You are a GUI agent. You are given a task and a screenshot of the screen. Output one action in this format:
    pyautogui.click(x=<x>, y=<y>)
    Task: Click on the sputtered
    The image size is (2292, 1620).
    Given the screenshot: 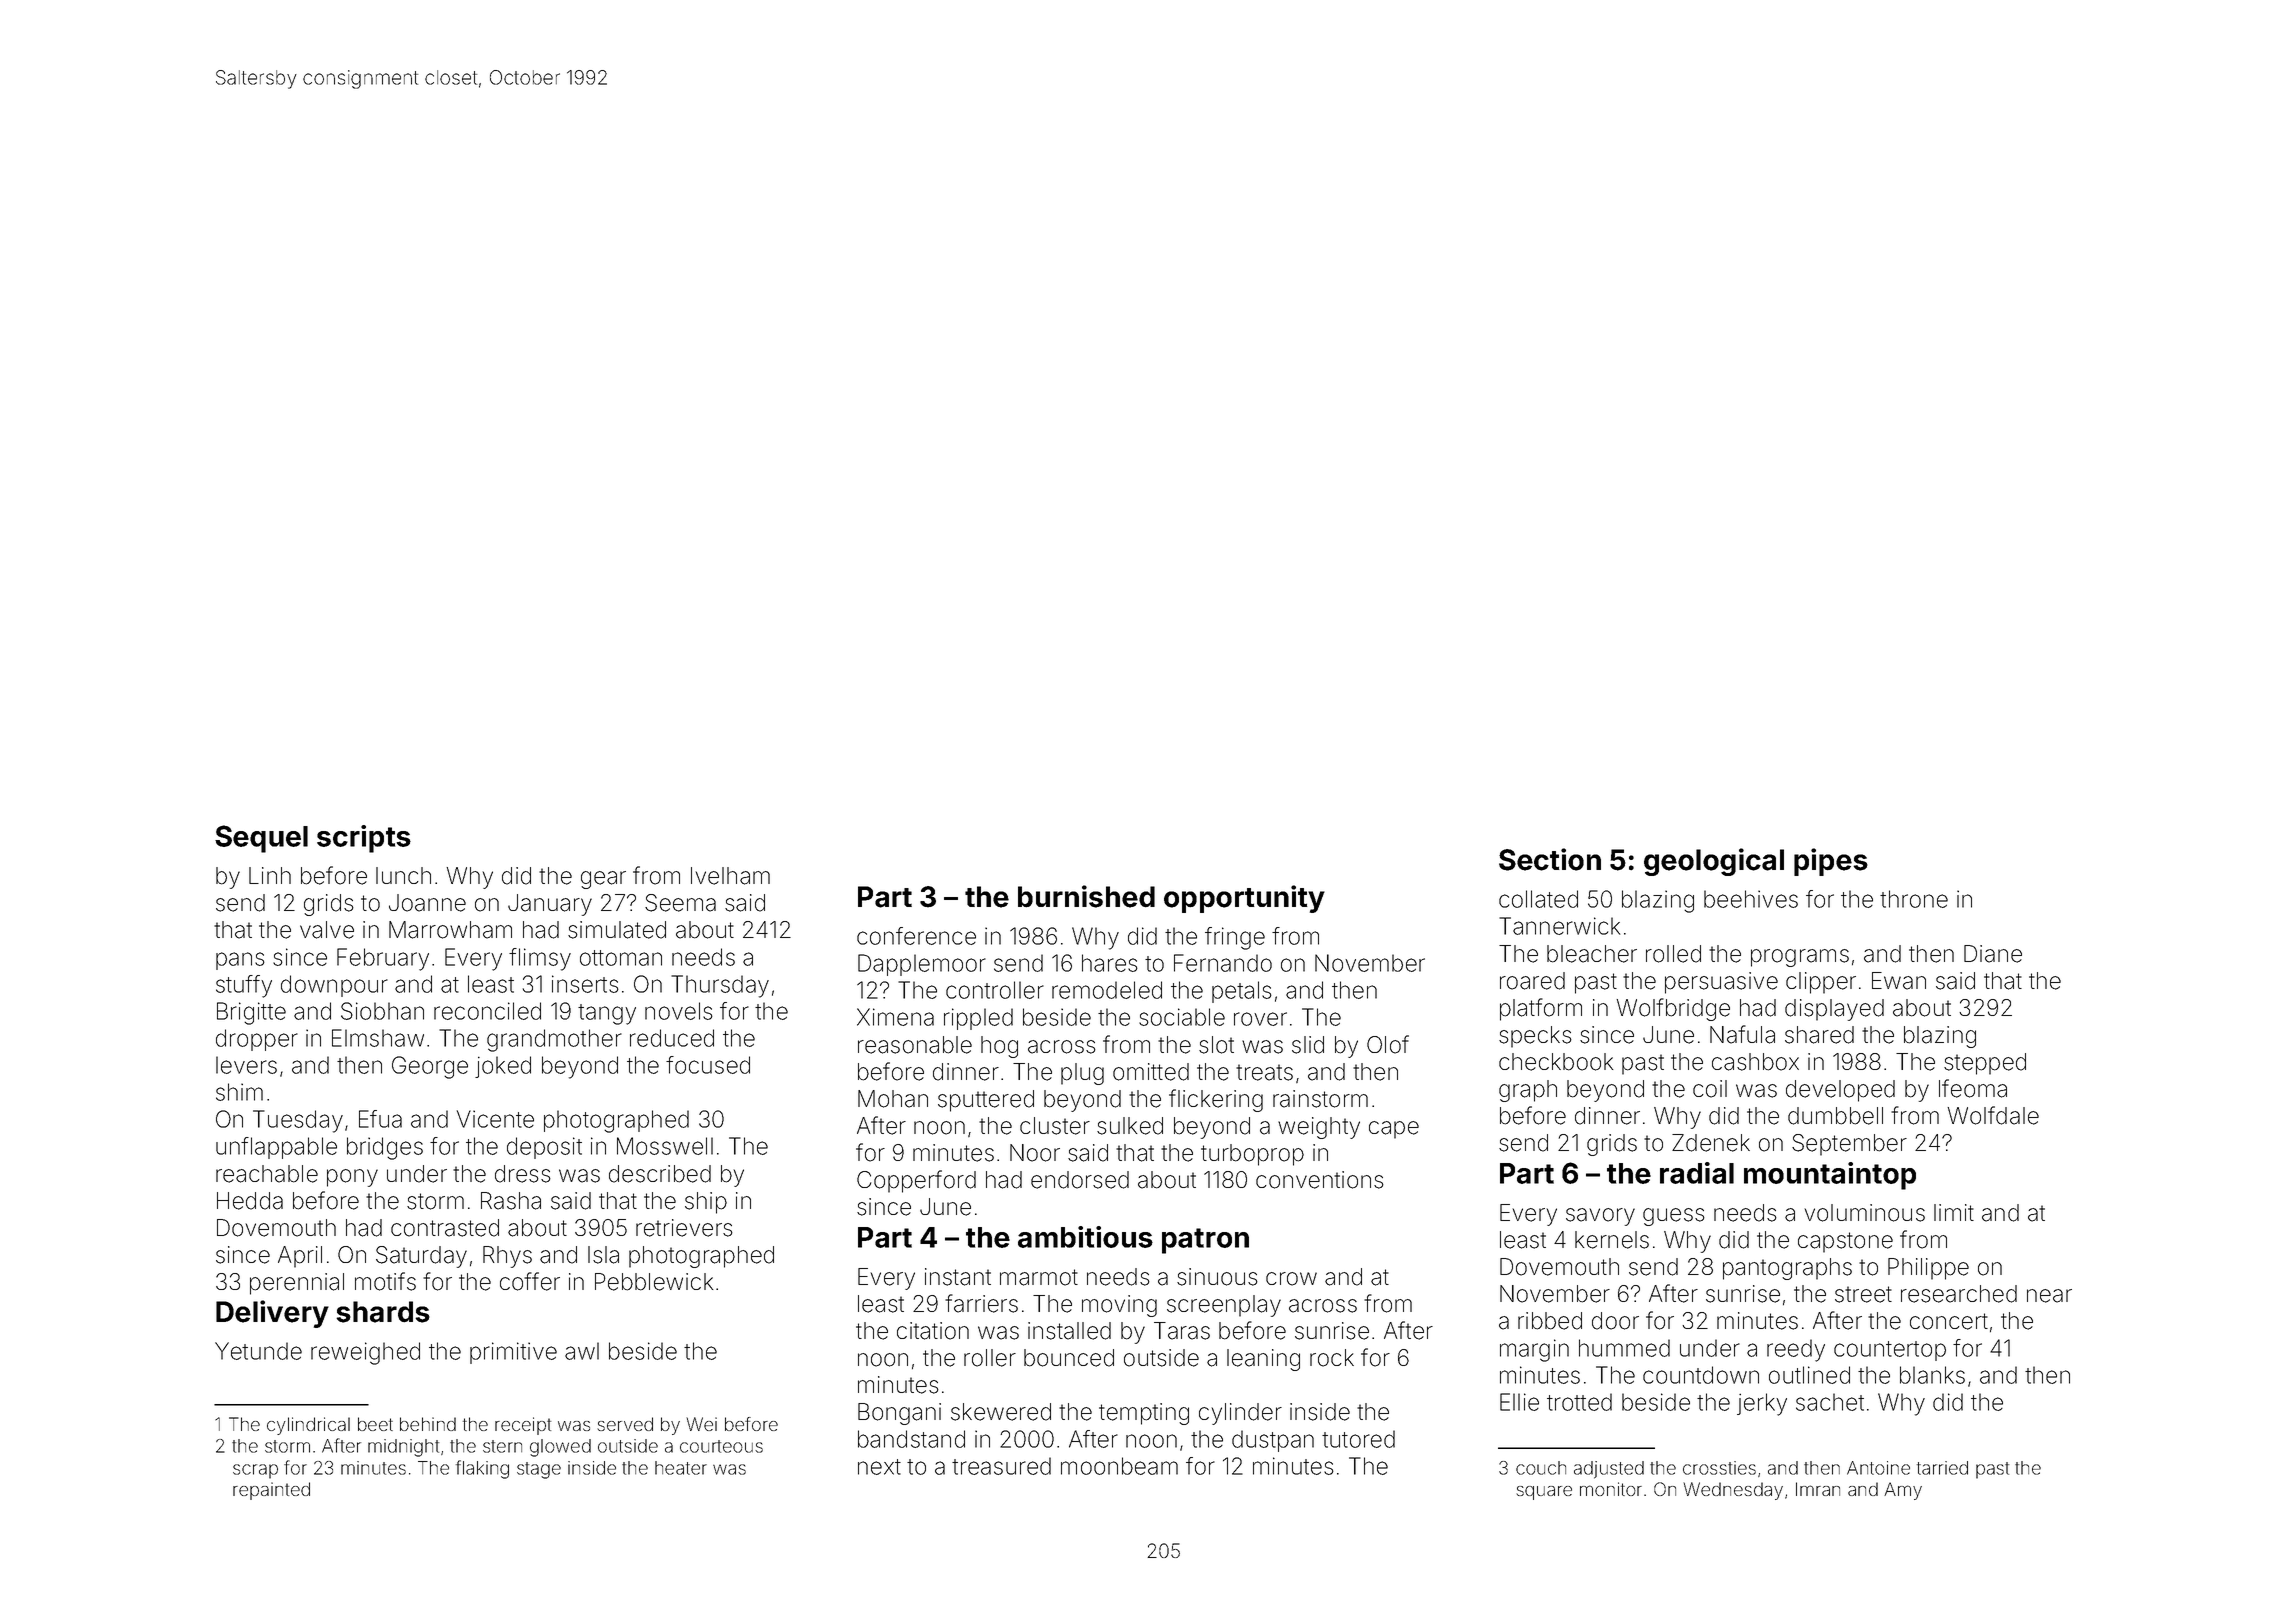 What is the action you would take?
    pyautogui.click(x=986, y=1101)
